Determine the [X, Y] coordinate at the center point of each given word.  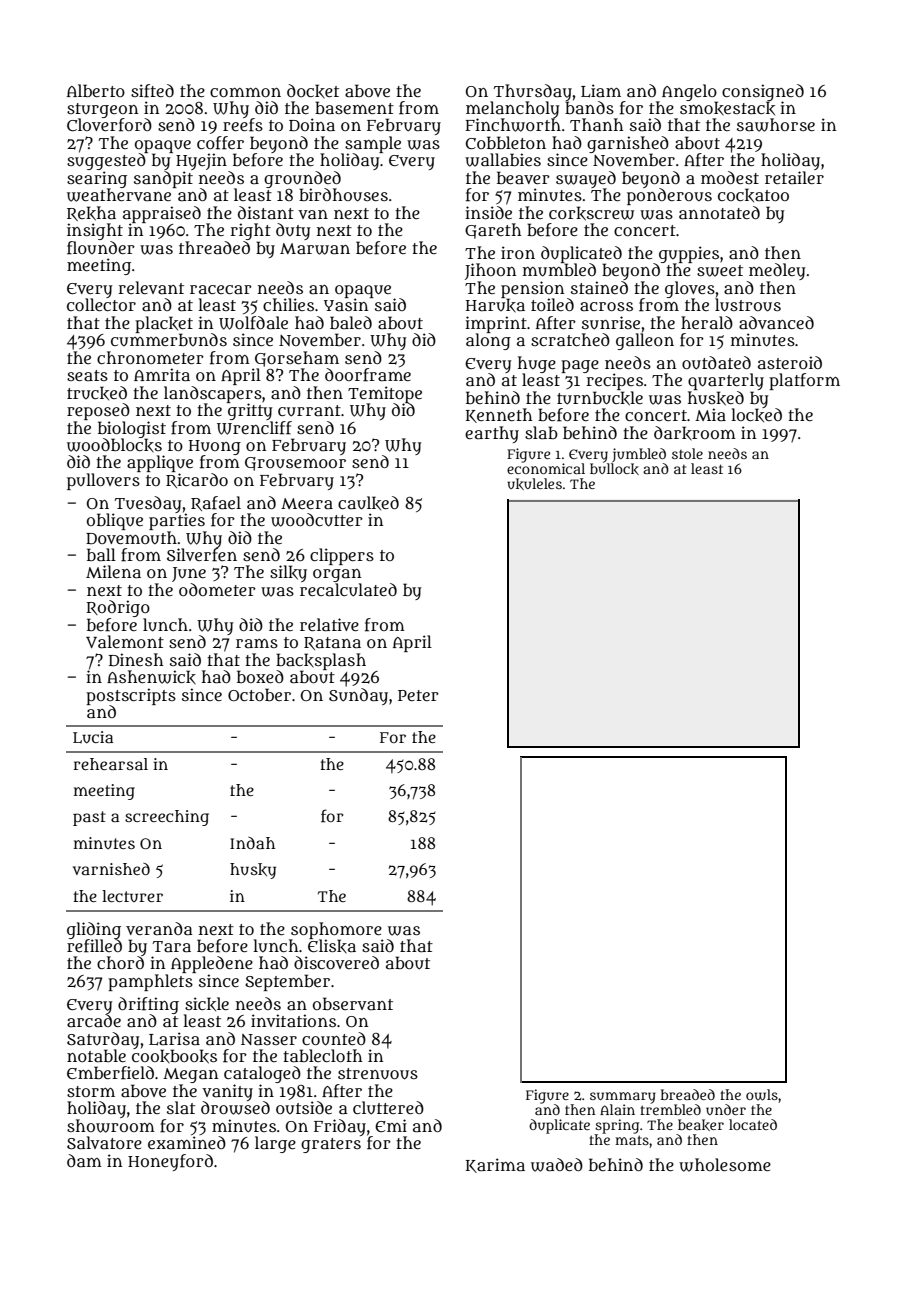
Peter [418, 695]
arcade [94, 1020]
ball [101, 554]
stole [687, 453]
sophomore [336, 930]
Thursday [533, 92]
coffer [220, 143]
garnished [628, 145]
